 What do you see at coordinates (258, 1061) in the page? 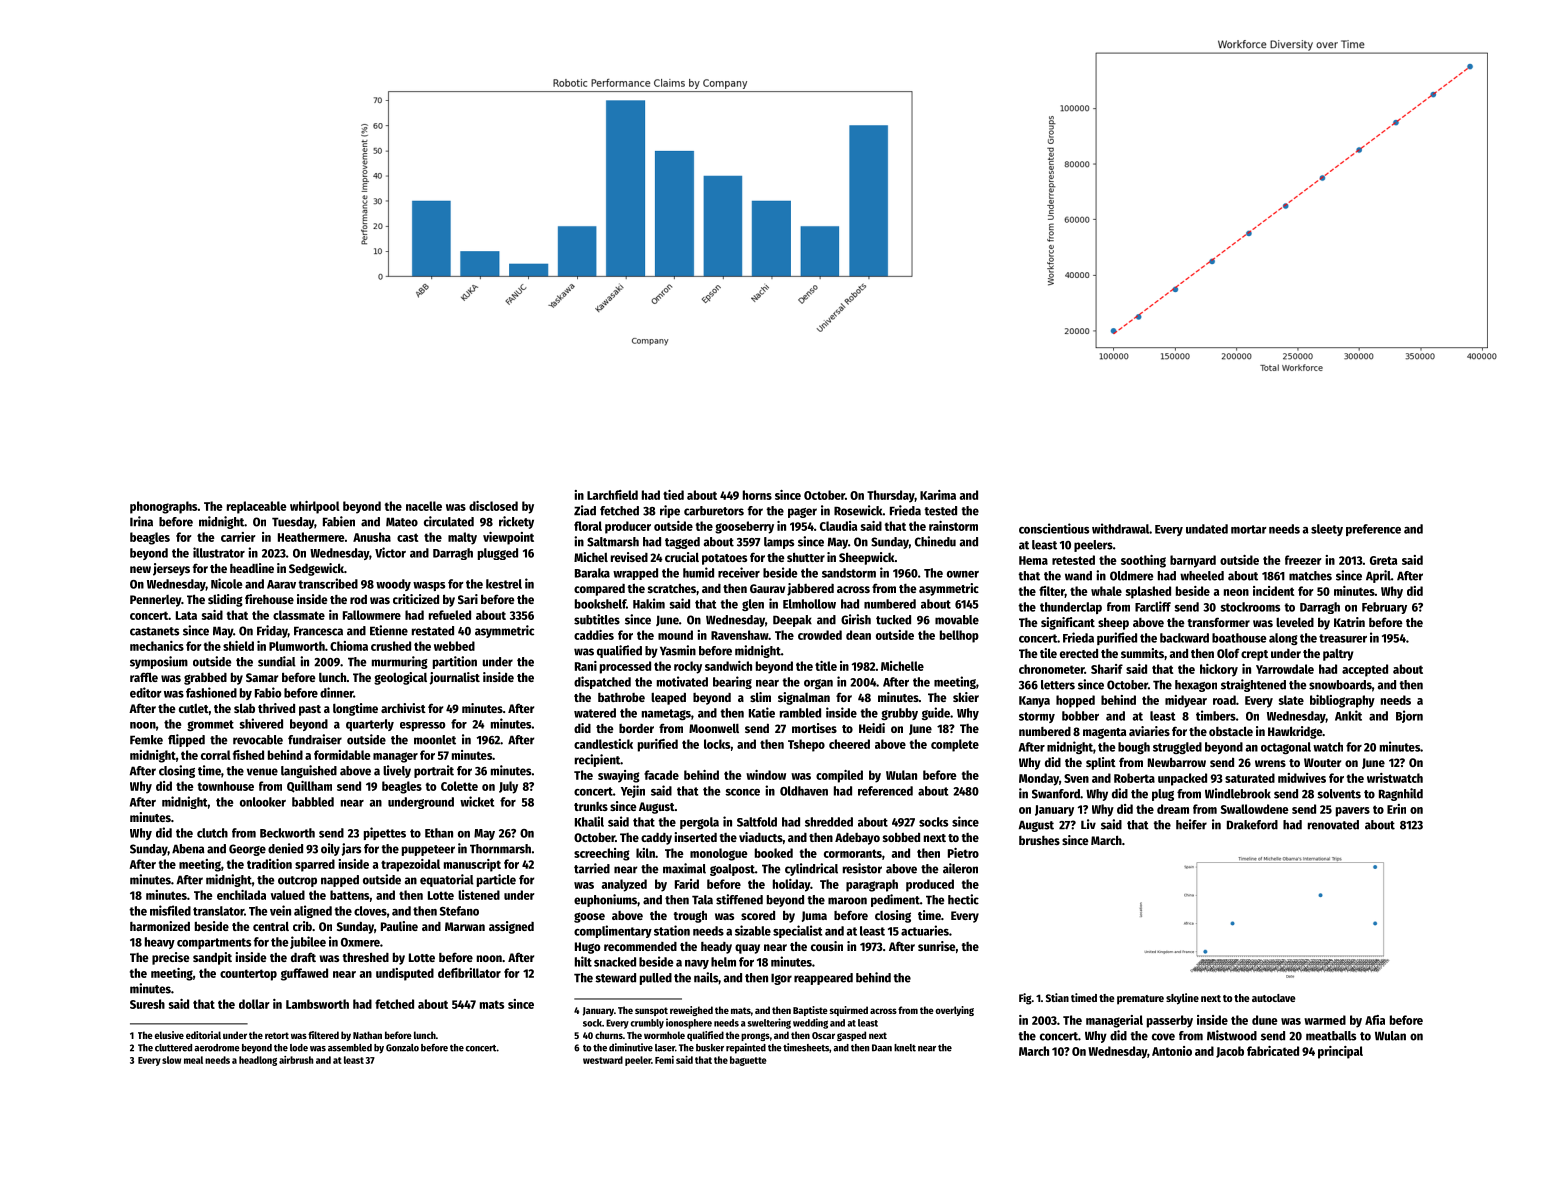
I see `headlong` at bounding box center [258, 1061].
